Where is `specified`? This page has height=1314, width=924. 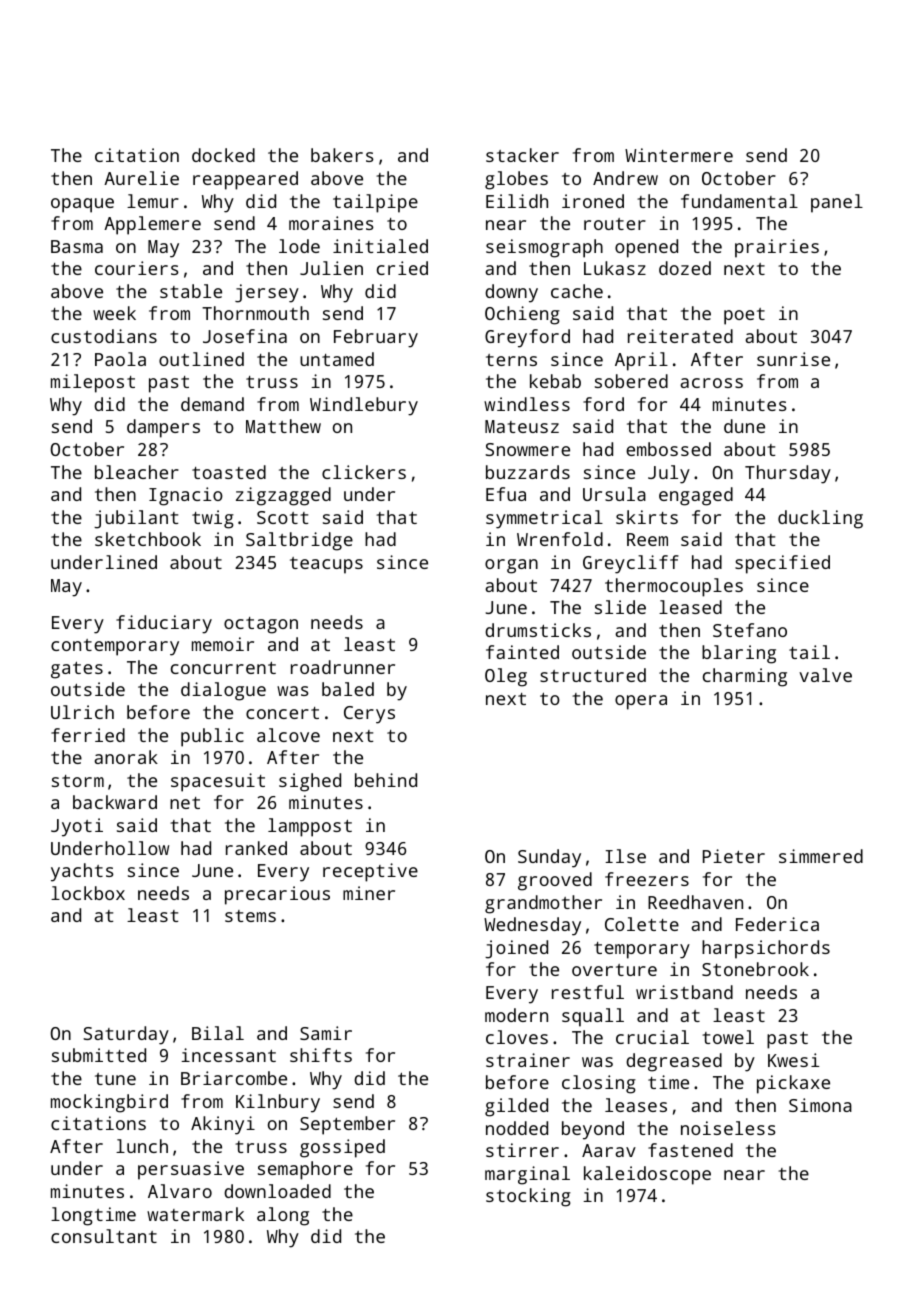
specified is located at coordinates (782, 564).
